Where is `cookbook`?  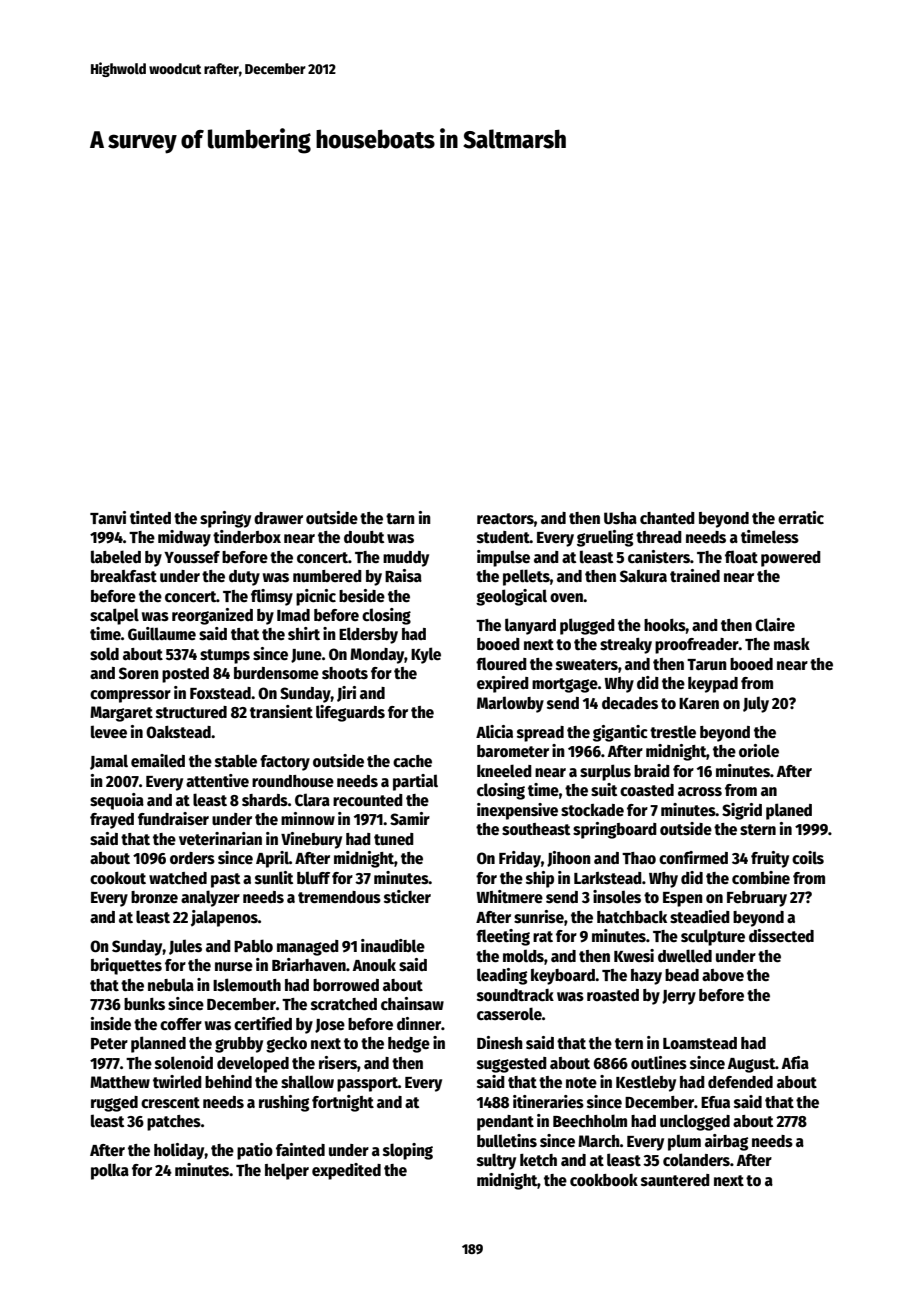 cookbook is located at coordinates (604, 1180).
